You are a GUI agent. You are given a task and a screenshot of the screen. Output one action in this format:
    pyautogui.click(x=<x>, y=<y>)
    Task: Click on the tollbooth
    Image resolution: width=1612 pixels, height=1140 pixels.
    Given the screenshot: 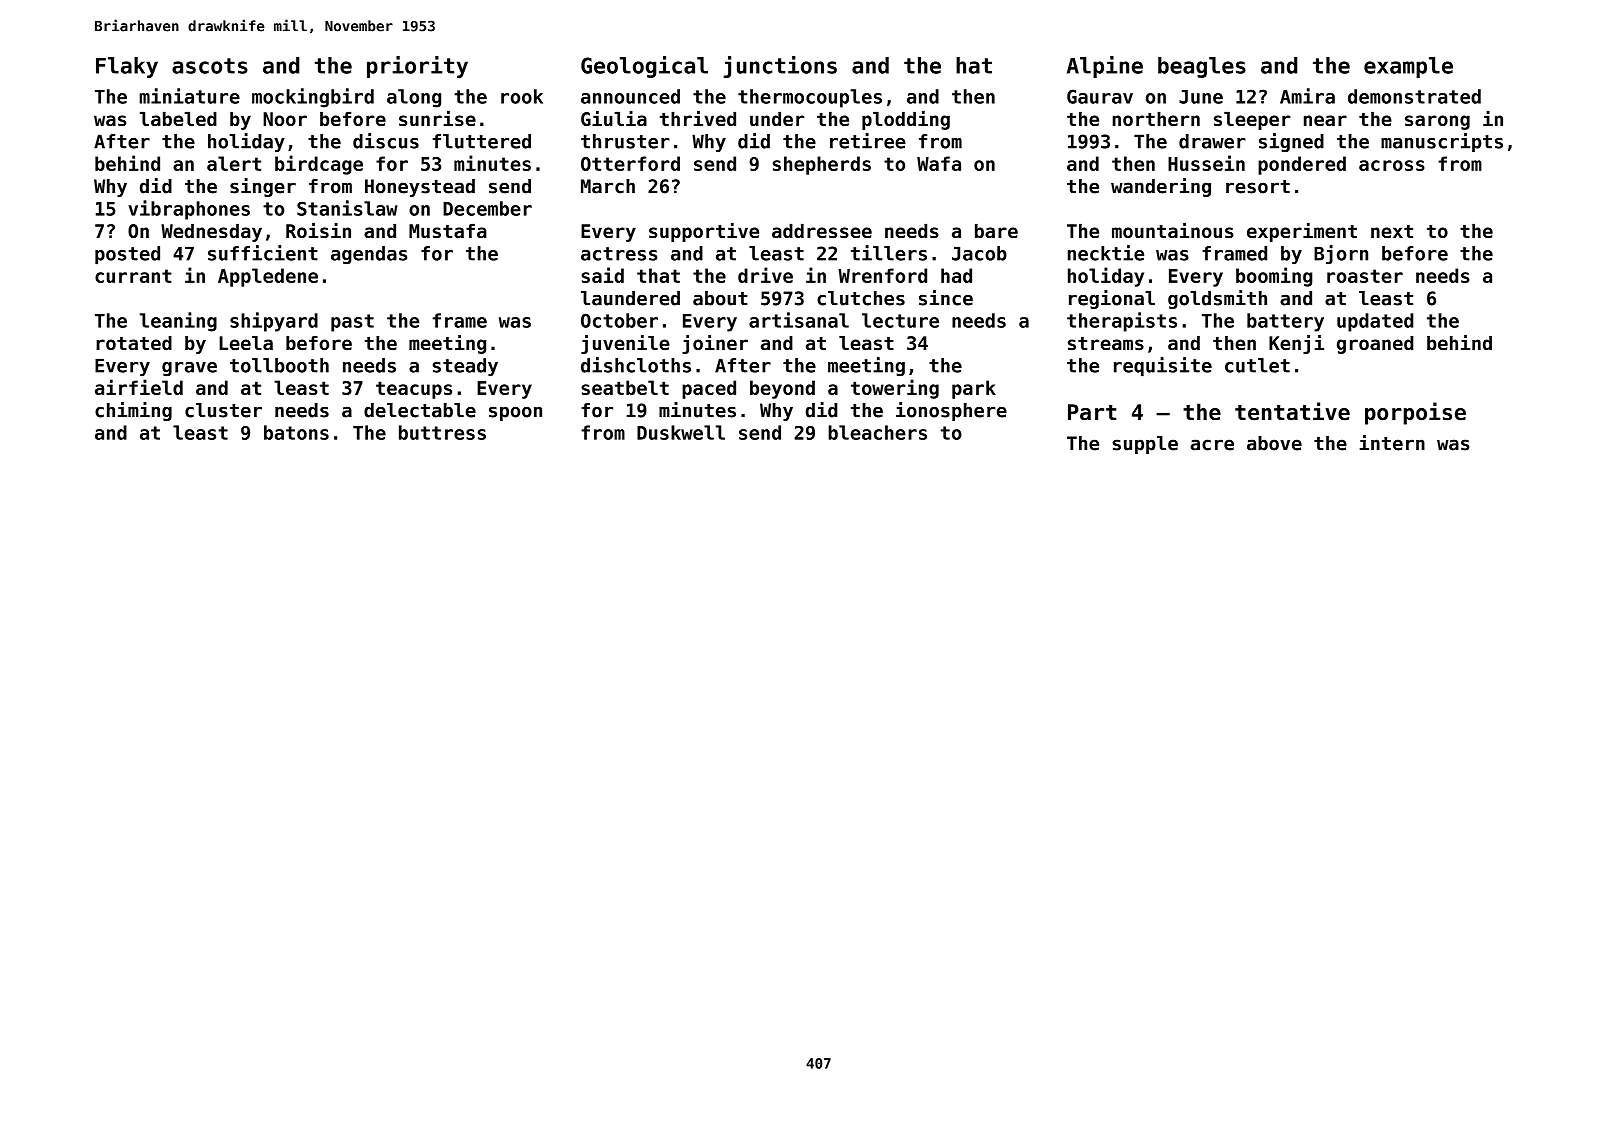 What is the action you would take?
    pyautogui.click(x=279, y=365)
